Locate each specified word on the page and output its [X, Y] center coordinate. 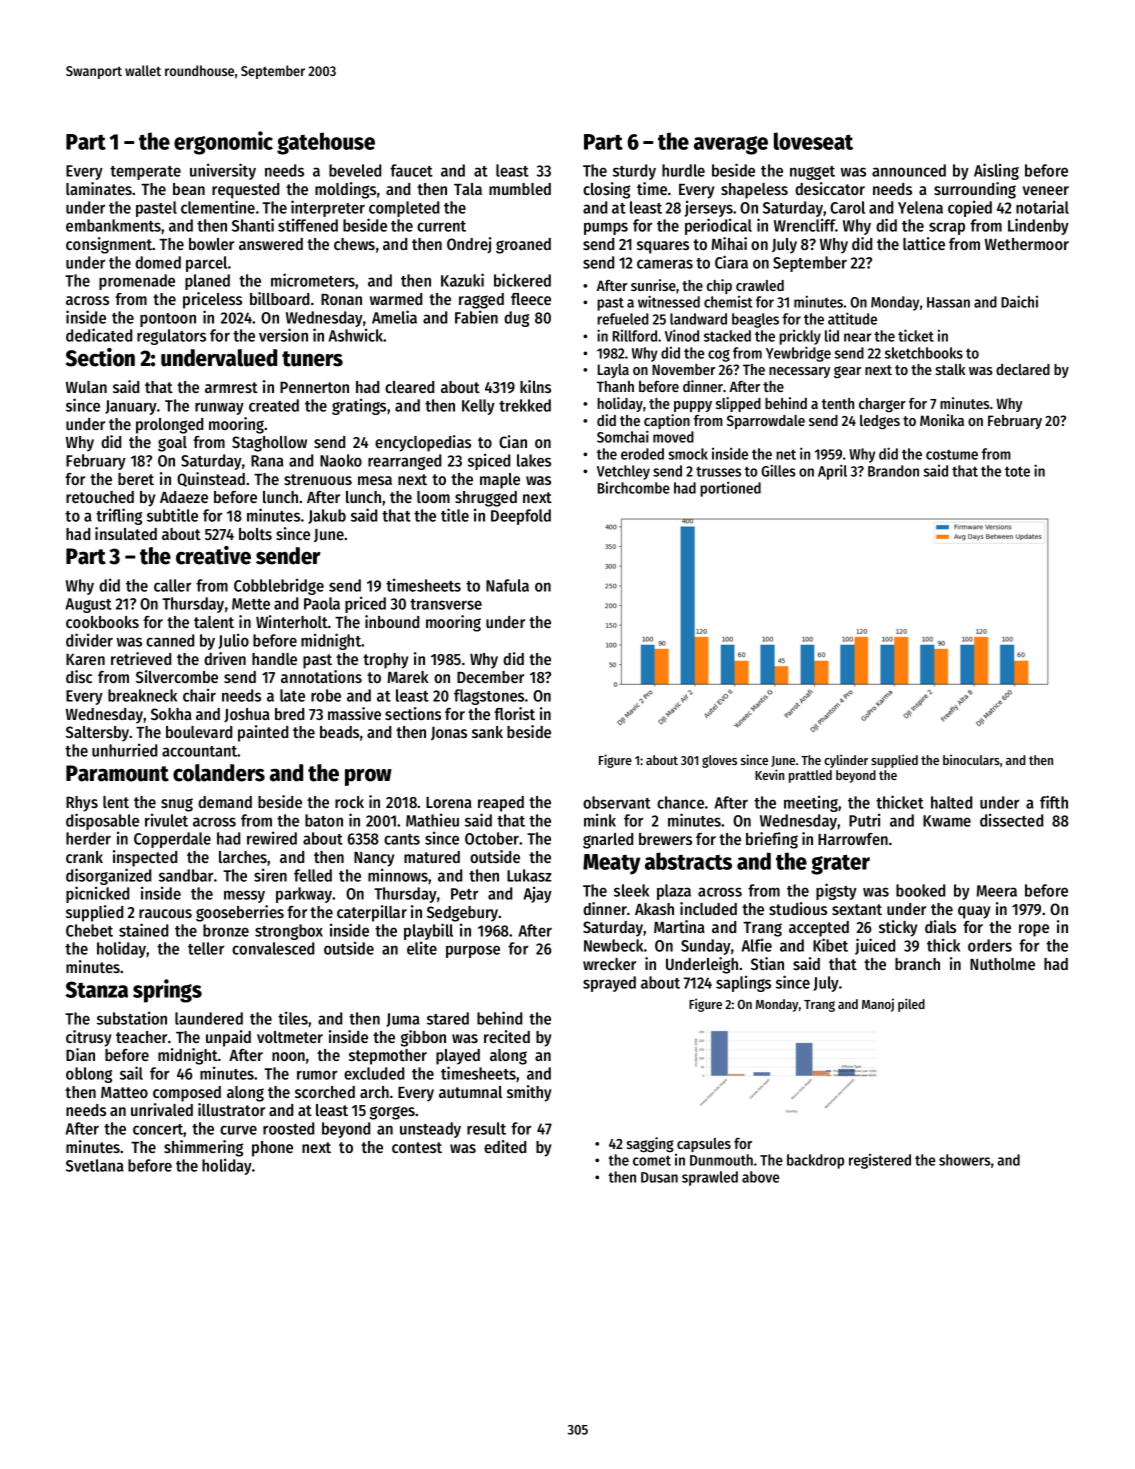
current [441, 226]
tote [1017, 471]
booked [920, 890]
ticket [916, 335]
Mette [251, 604]
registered [880, 1161]
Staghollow [269, 444]
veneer [1046, 190]
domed [158, 262]
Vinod [682, 335]
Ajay [537, 894]
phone [272, 1149]
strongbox [289, 932]
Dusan [659, 1177]
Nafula [507, 585]
